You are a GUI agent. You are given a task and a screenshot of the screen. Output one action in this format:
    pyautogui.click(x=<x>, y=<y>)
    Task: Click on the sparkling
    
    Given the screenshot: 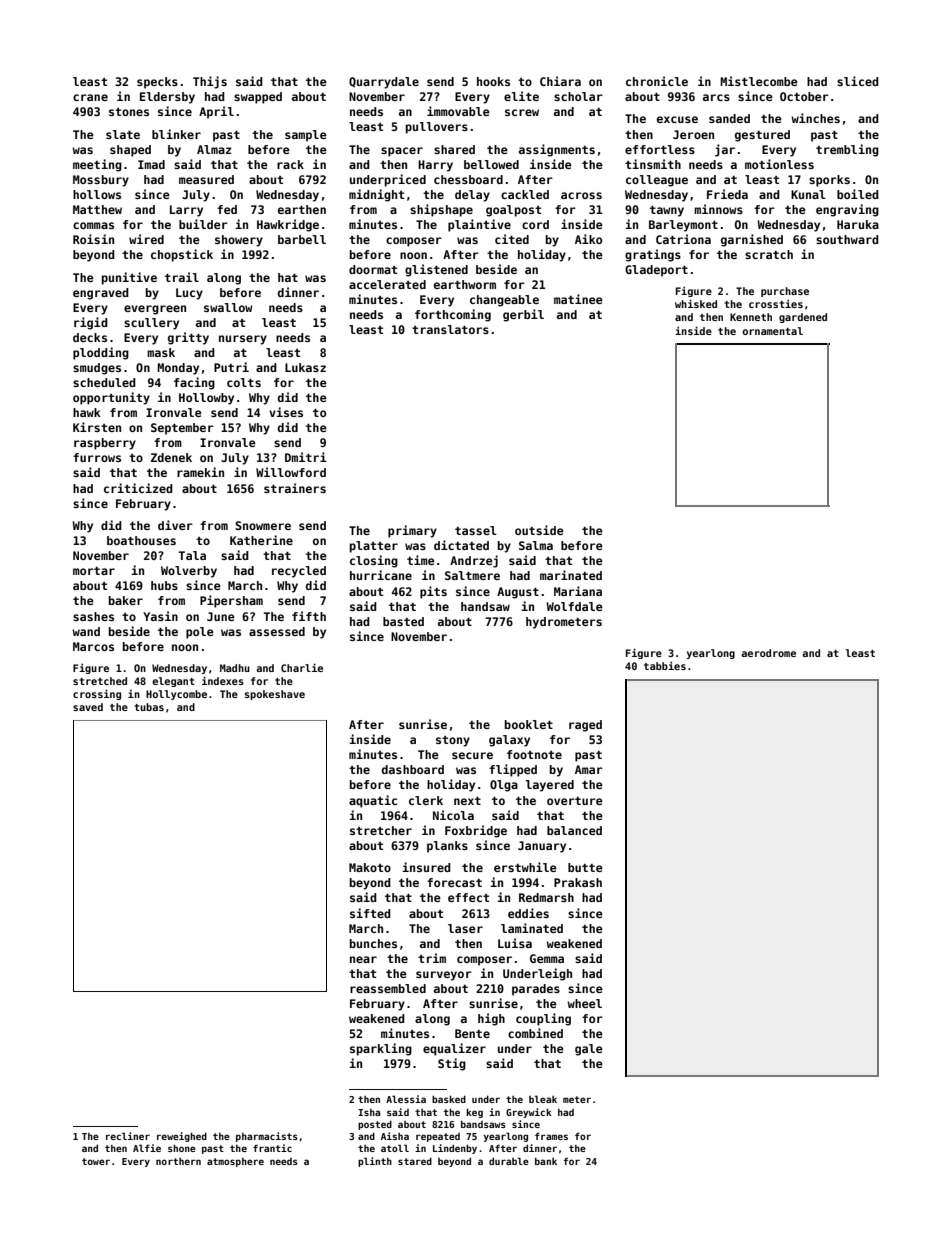 What is the action you would take?
    pyautogui.click(x=381, y=1049)
